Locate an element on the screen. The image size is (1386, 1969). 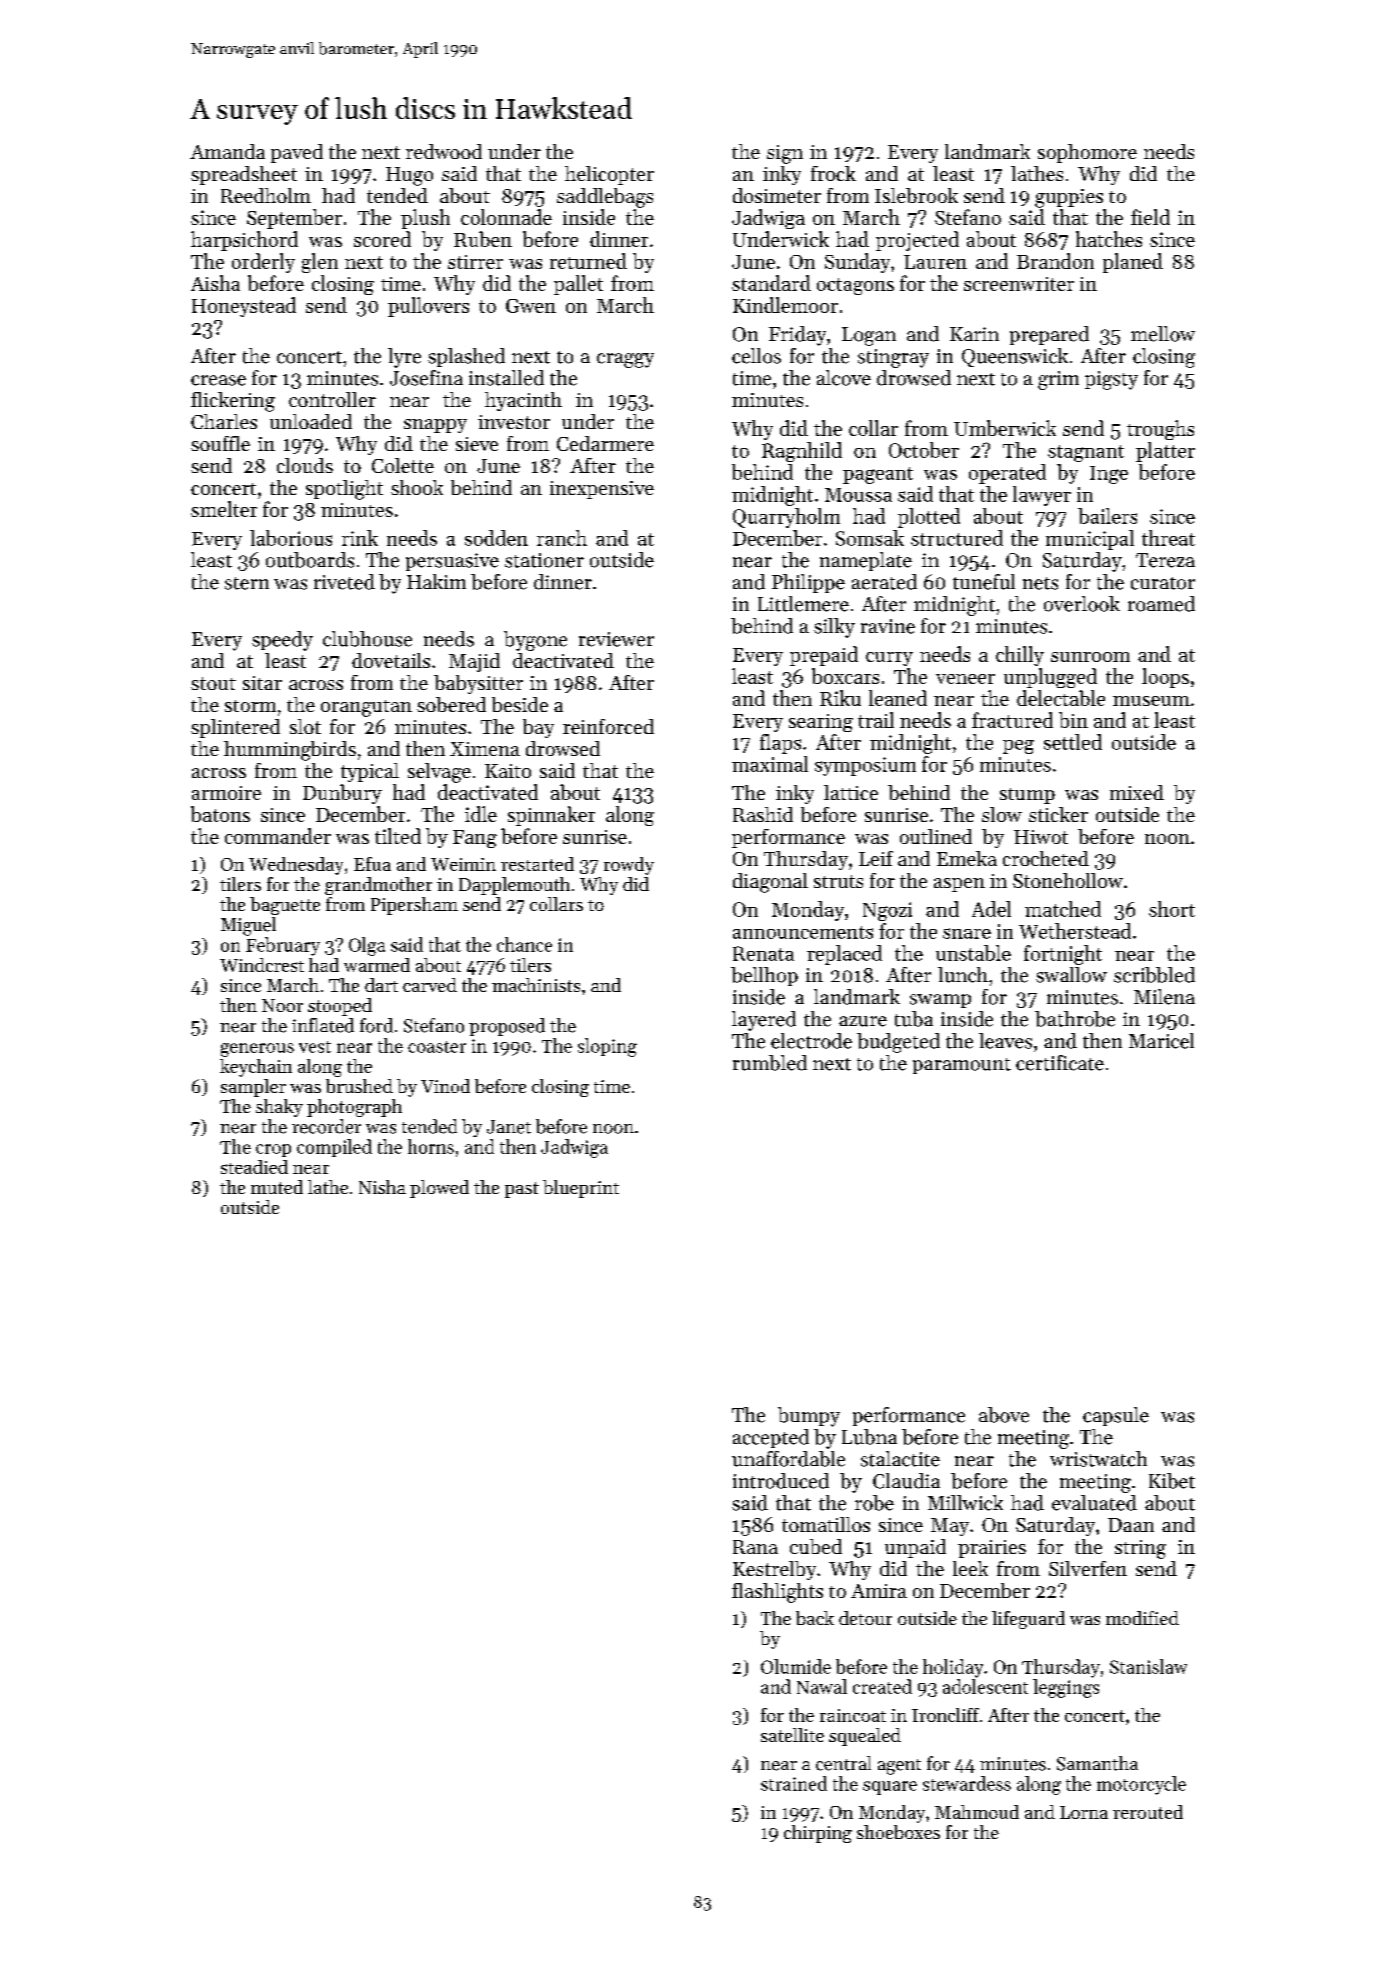
Rana is located at coordinates (755, 1547).
